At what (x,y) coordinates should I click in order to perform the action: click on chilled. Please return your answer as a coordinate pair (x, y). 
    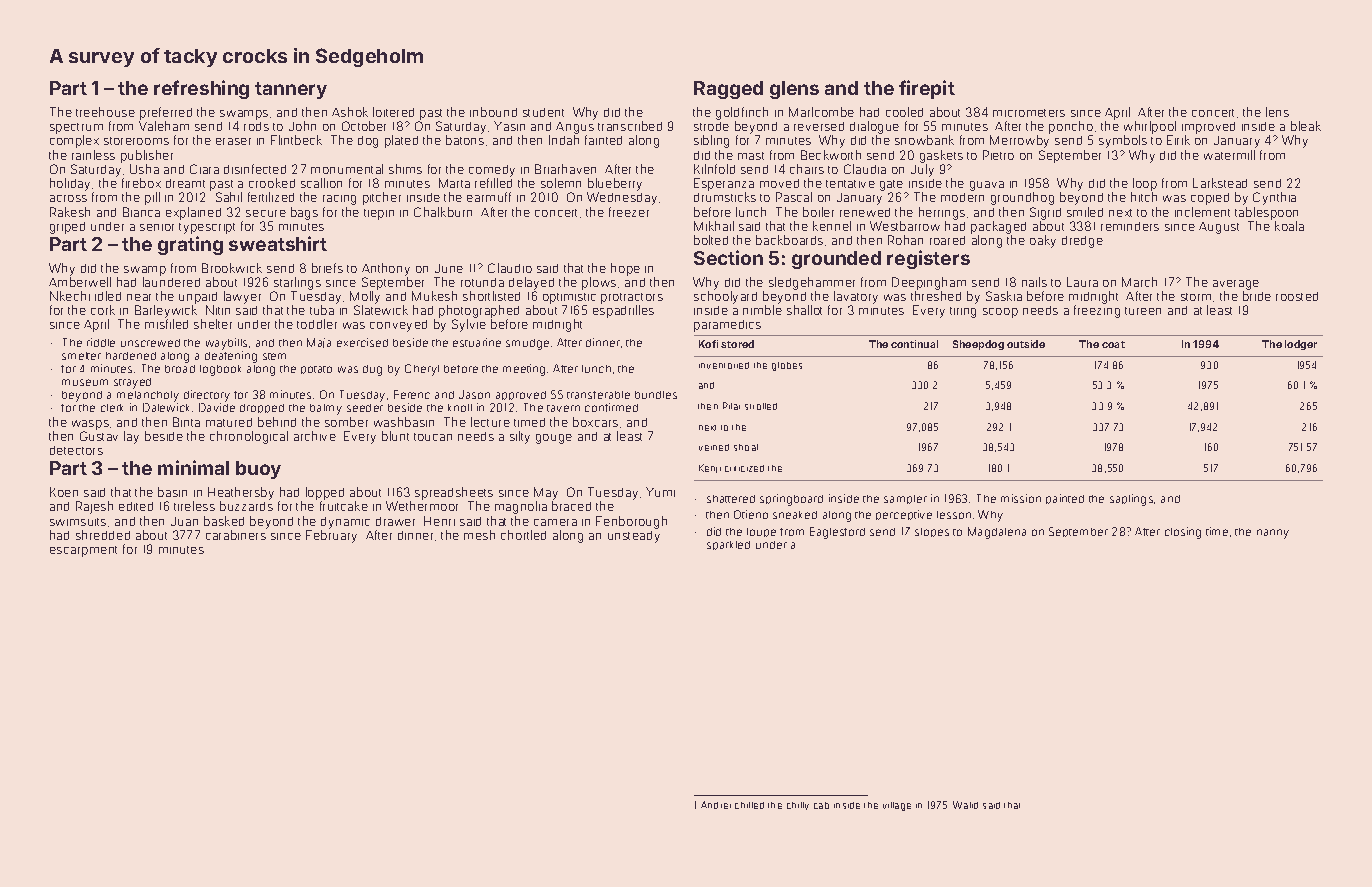
    Looking at the image, I should click on (749, 805).
